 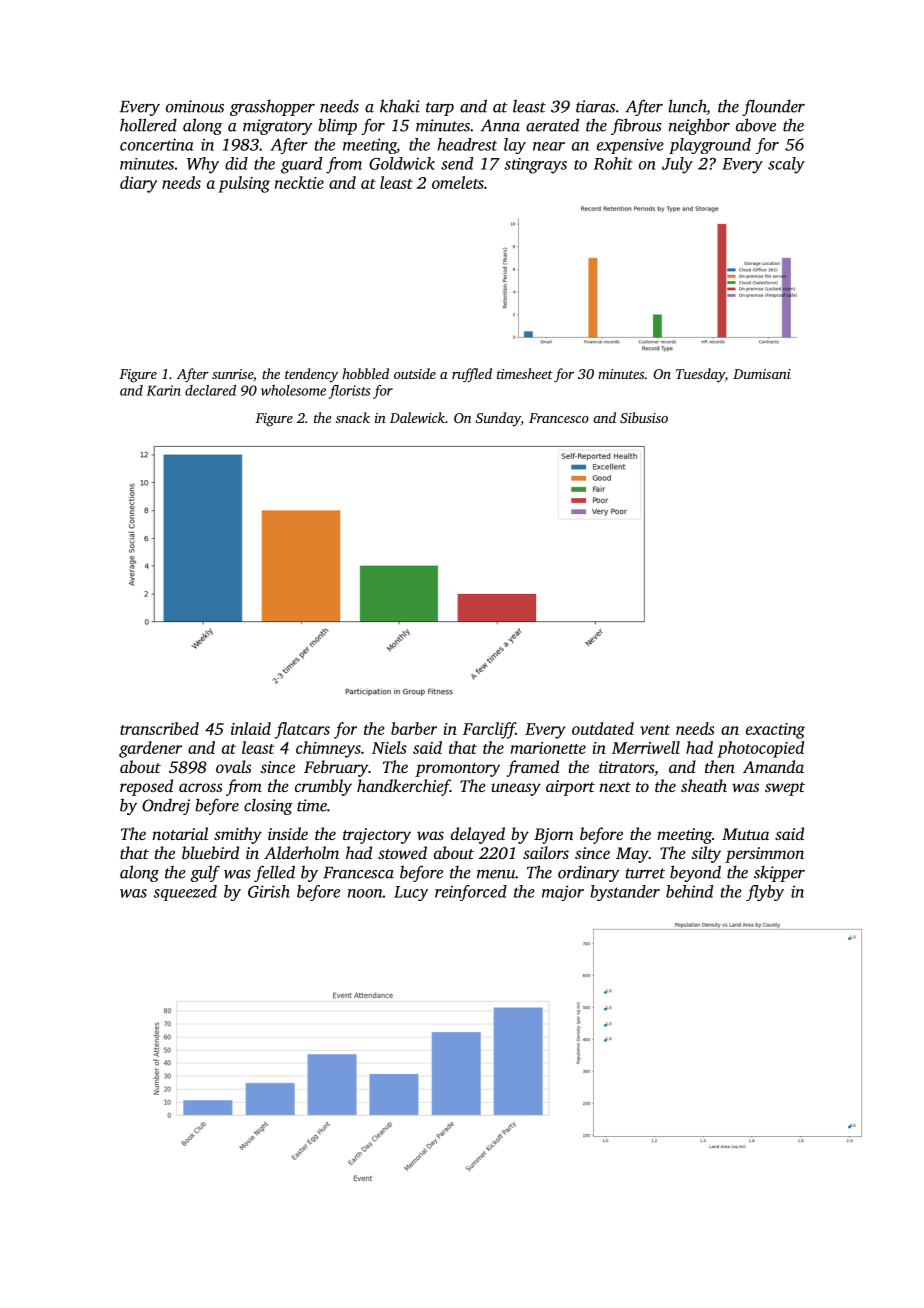 I want to click on ominous, so click(x=195, y=106).
